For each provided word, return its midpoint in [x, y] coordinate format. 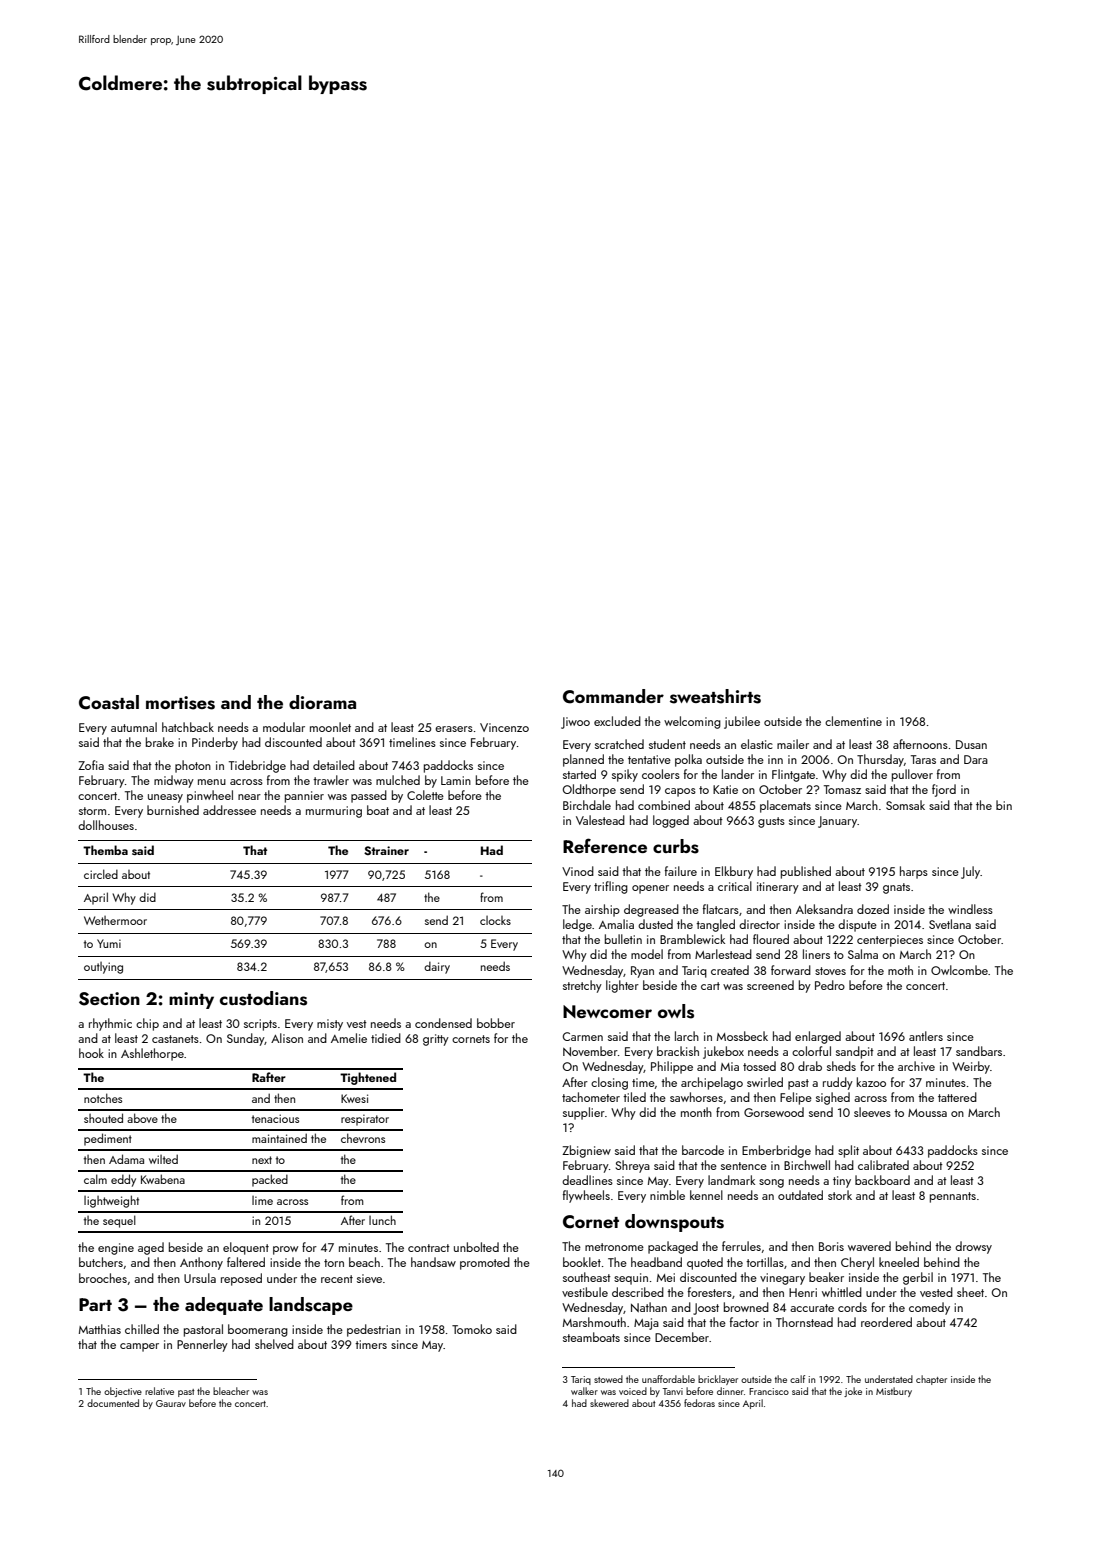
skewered [609, 1403]
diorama [322, 702]
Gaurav [171, 1403]
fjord [944, 790]
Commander [613, 696]
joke [853, 1392]
